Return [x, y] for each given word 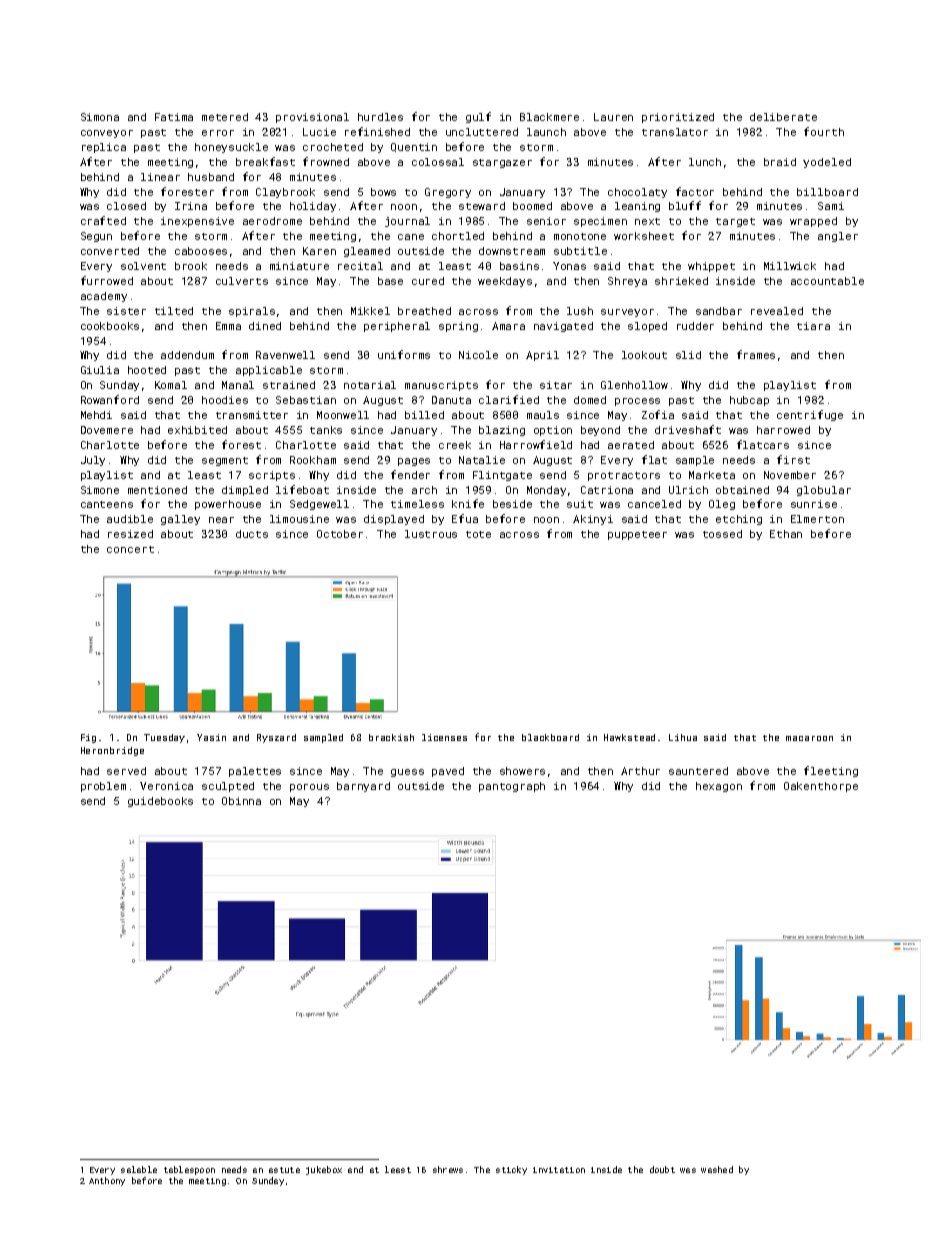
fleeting [831, 771]
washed [717, 1169]
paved [448, 772]
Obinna [241, 801]
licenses [444, 737]
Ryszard [276, 738]
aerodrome [272, 221]
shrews [448, 1169]
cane [411, 237]
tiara [813, 326]
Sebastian [306, 400]
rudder [695, 326]
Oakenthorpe [821, 787]
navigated [563, 327]
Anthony [107, 1181]
